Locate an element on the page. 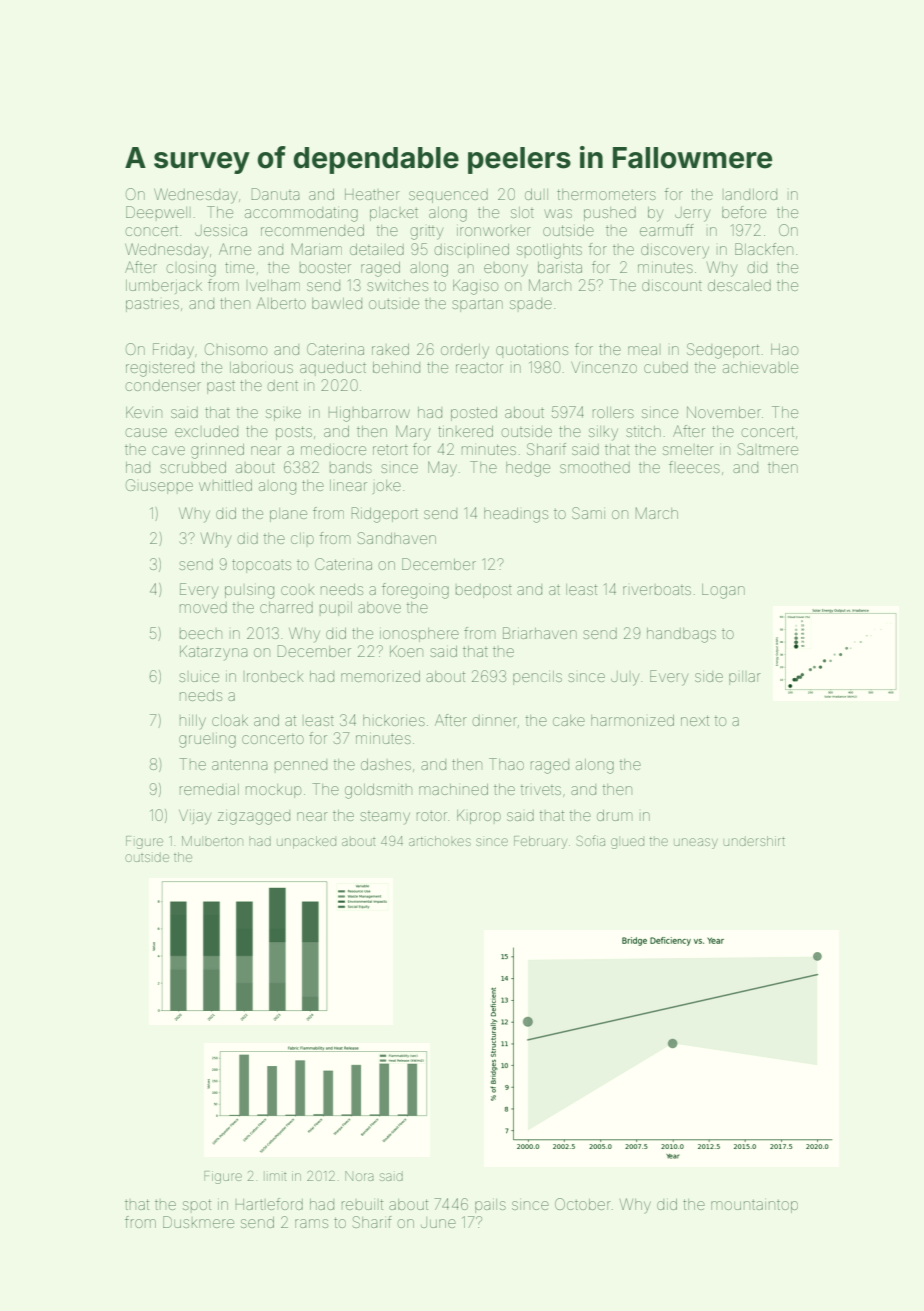  Duskmere is located at coordinates (198, 1222).
